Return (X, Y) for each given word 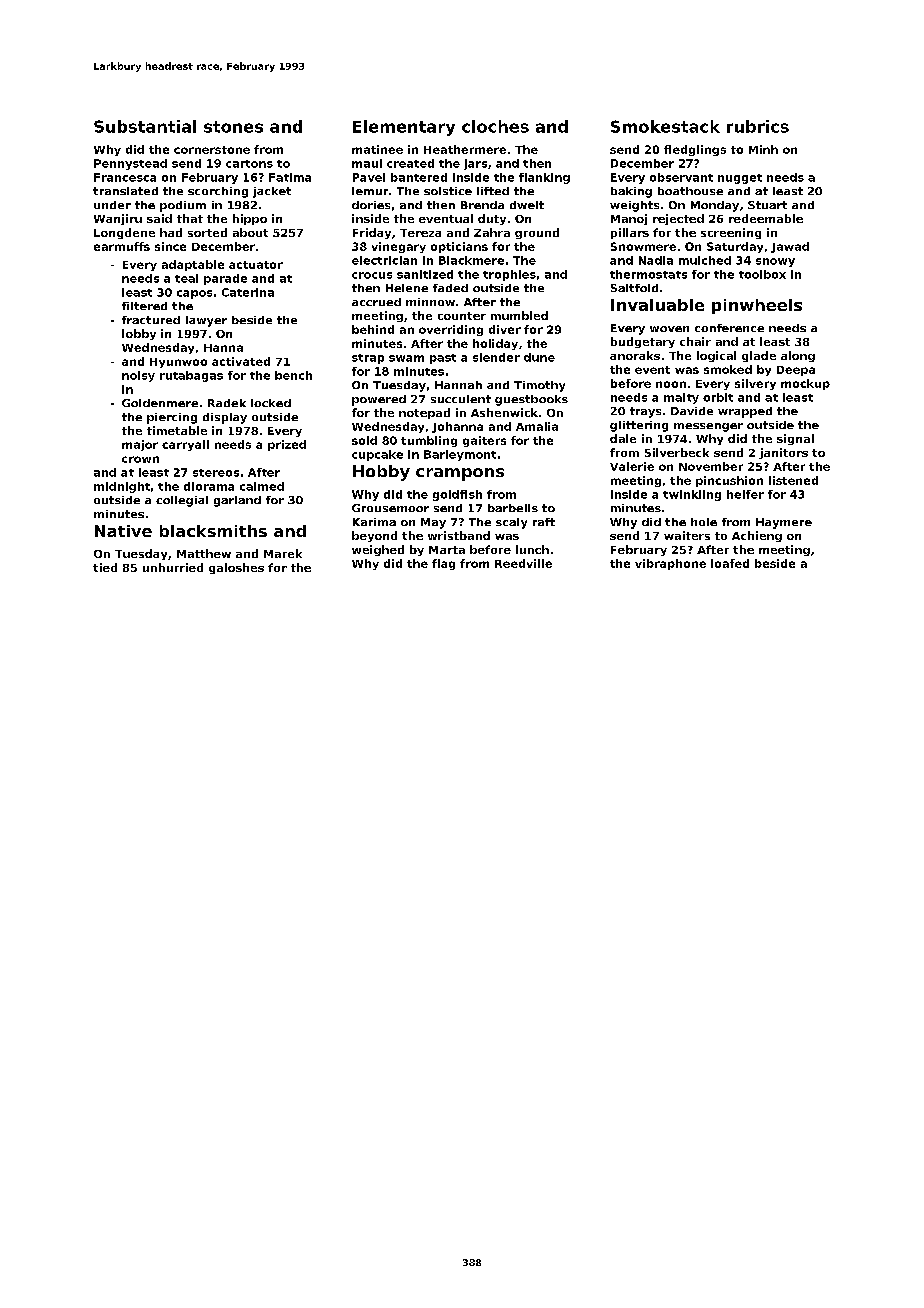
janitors (783, 453)
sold (364, 440)
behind (373, 329)
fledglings (695, 150)
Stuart (767, 205)
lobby (139, 334)
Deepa (796, 371)
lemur (370, 191)
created (410, 163)
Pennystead (130, 164)
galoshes (236, 568)
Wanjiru (118, 219)
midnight (122, 487)
